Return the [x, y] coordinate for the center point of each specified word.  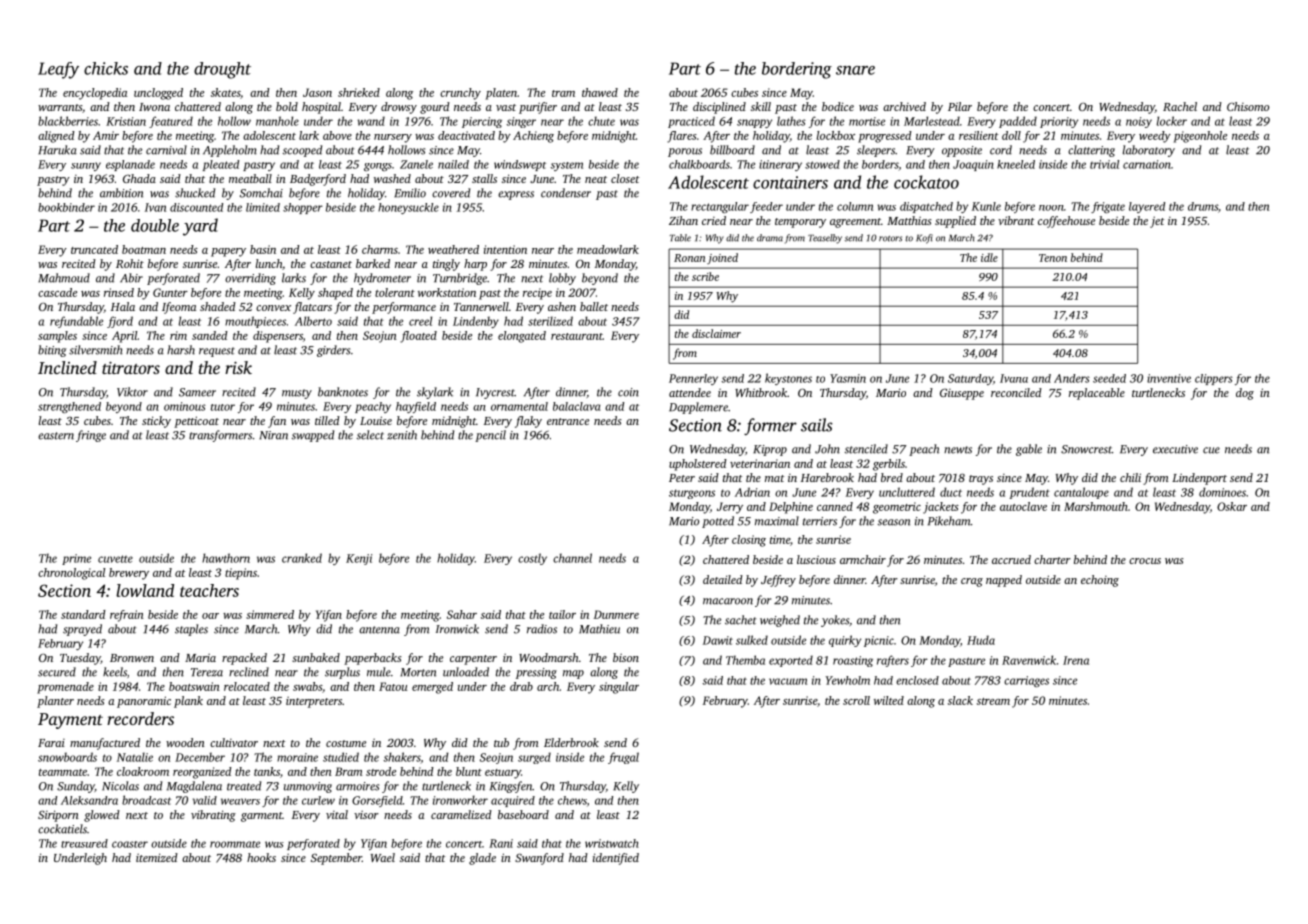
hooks [261, 857]
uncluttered [907, 492]
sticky [156, 422]
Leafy [58, 70]
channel [572, 558]
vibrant [1016, 220]
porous [685, 152]
